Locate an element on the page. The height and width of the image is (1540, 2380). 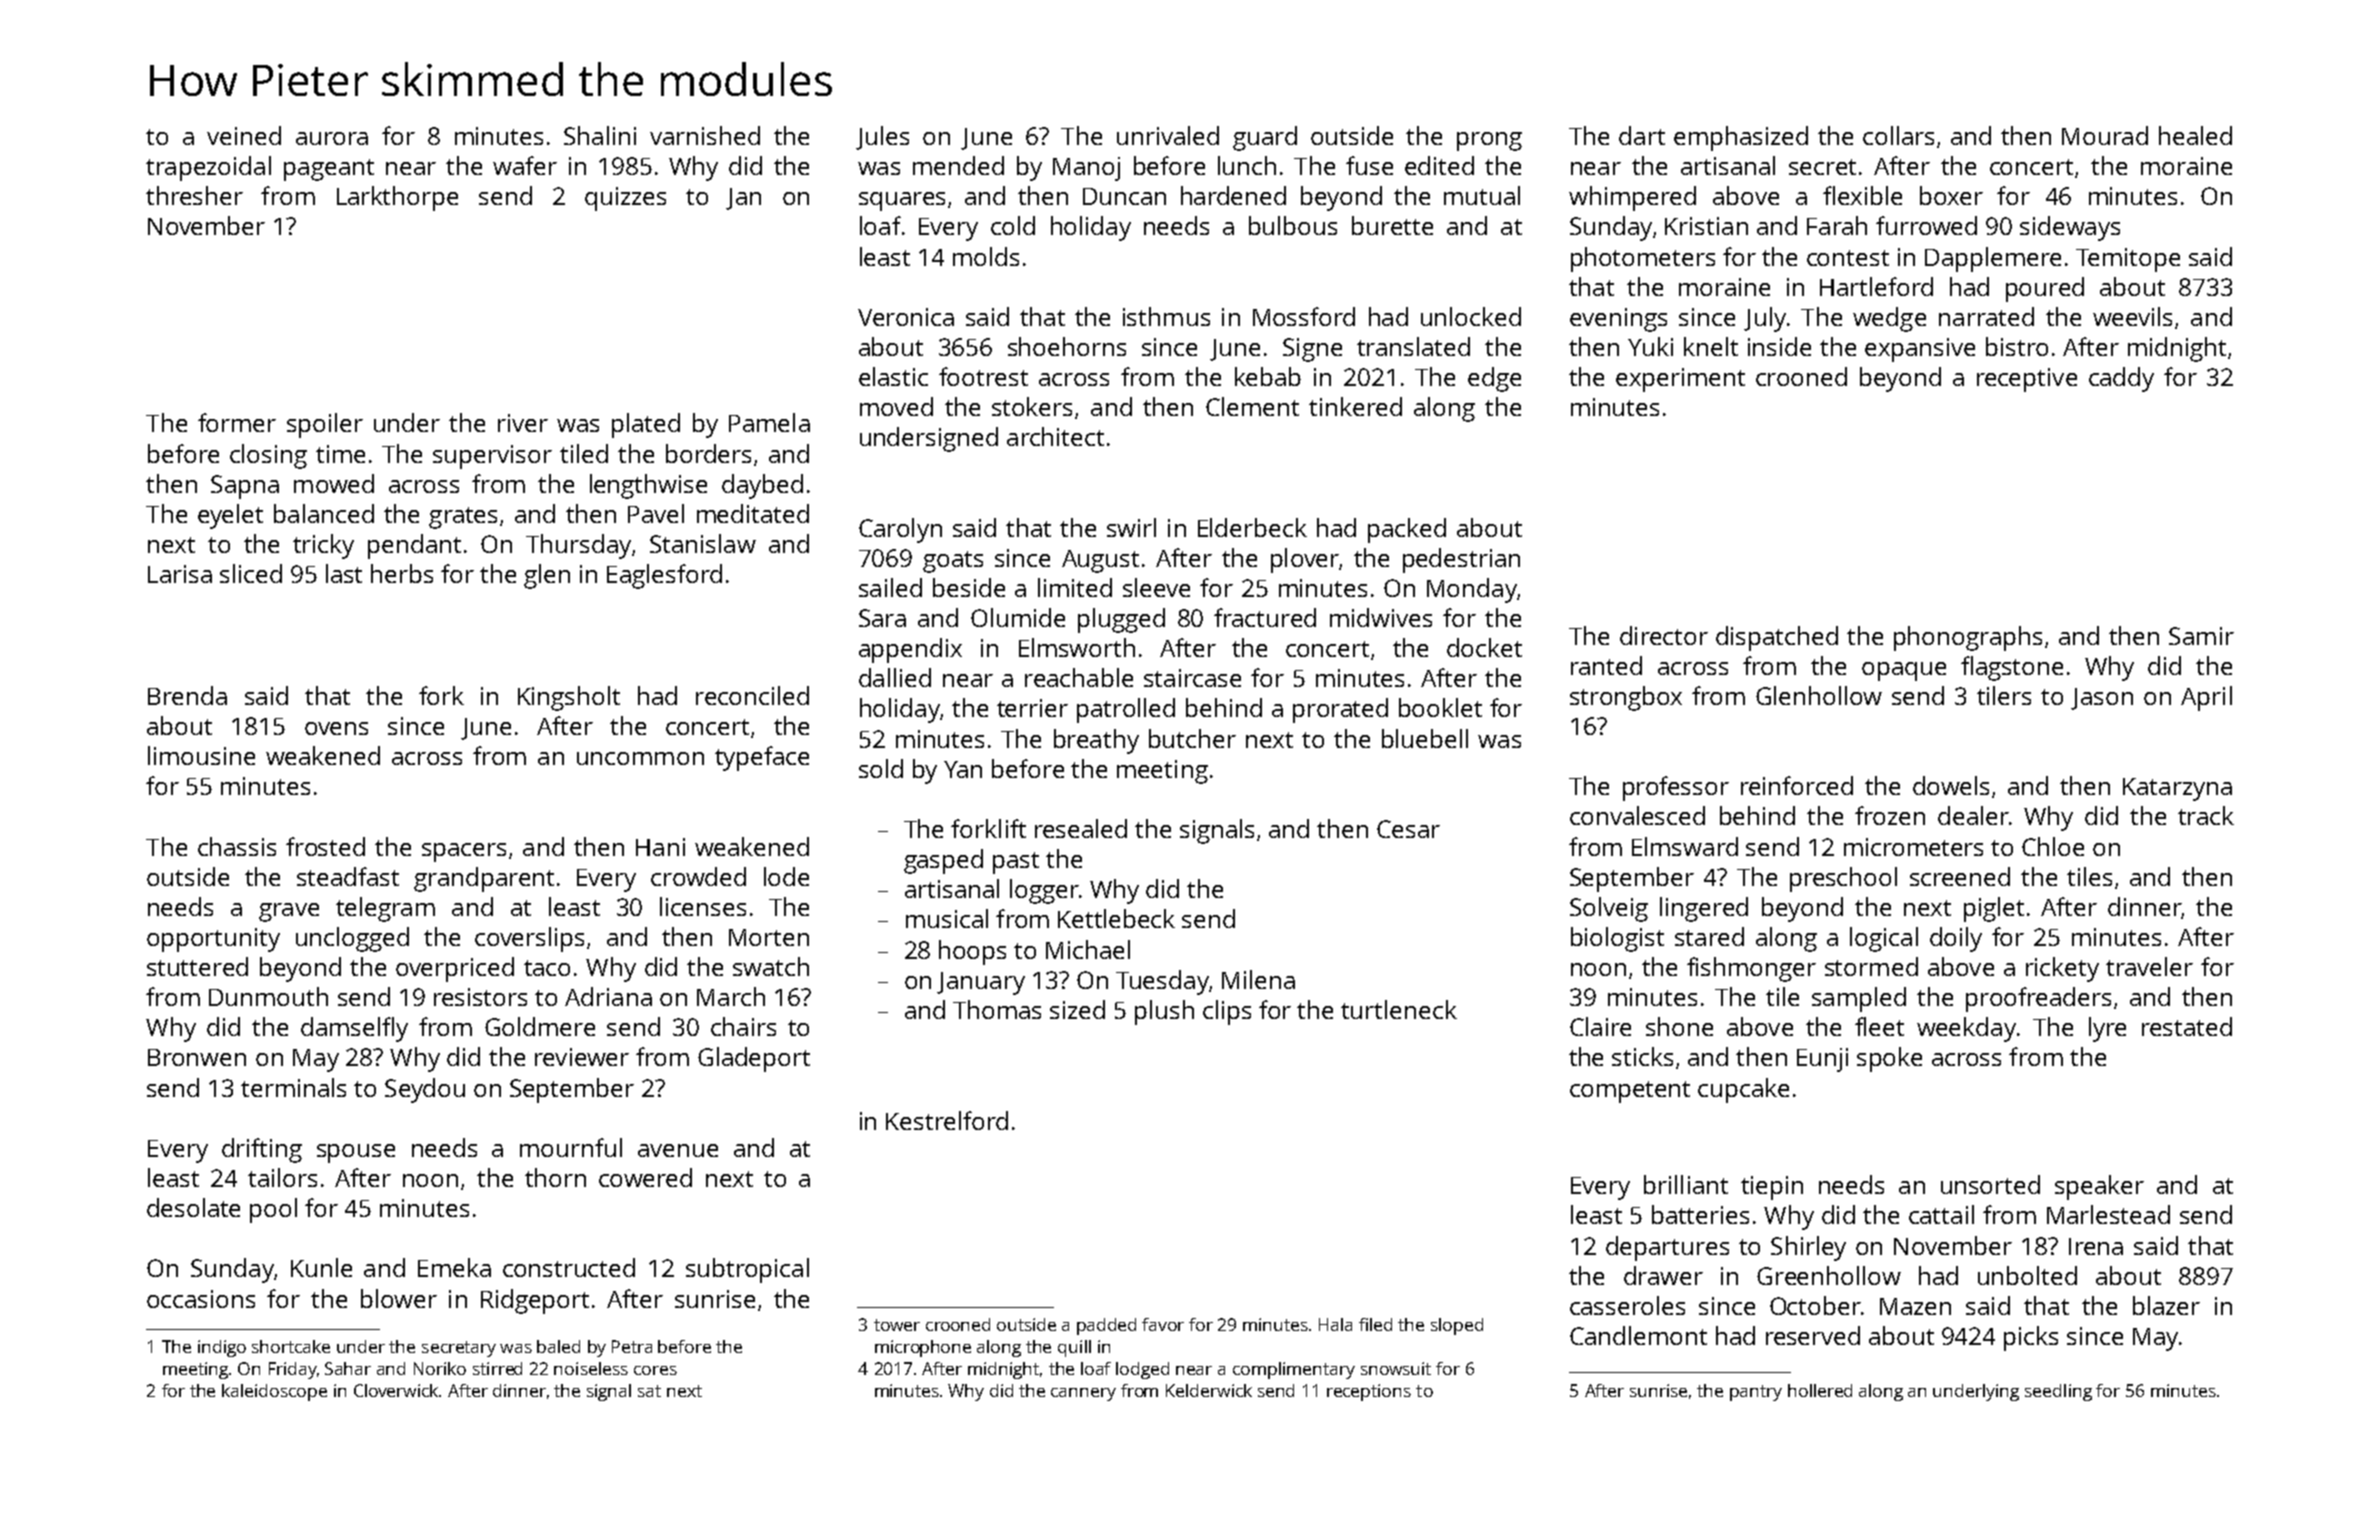
packed is located at coordinates (1407, 530).
